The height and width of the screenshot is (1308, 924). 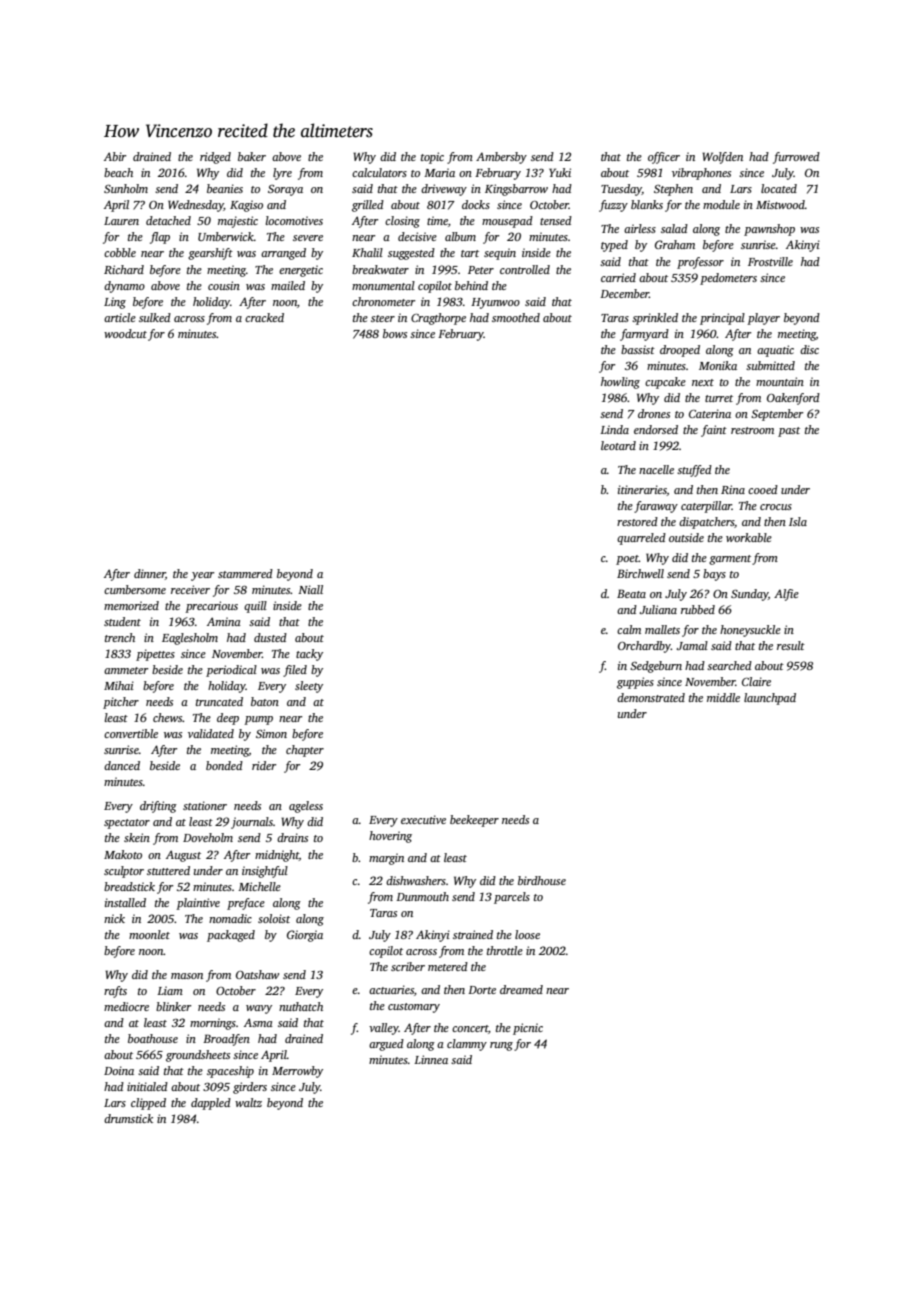 What do you see at coordinates (474, 821) in the screenshot?
I see `beekeeper` at bounding box center [474, 821].
